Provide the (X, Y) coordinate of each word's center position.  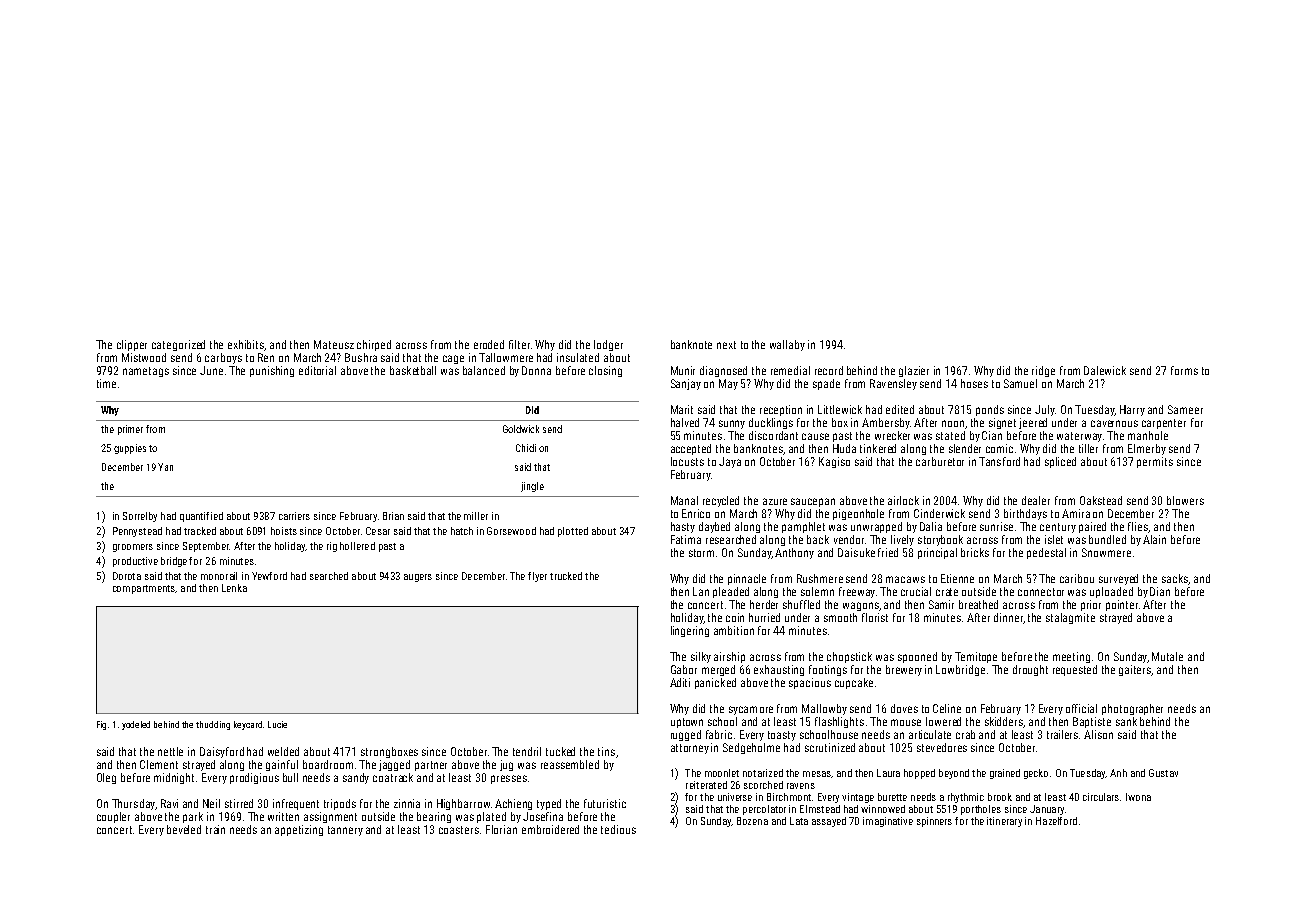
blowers (1185, 500)
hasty (683, 527)
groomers (133, 548)
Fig (101, 725)
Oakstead (1101, 500)
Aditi (680, 682)
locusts (687, 461)
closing (605, 371)
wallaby (787, 345)
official (1081, 708)
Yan (165, 467)
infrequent (296, 804)
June (211, 370)
